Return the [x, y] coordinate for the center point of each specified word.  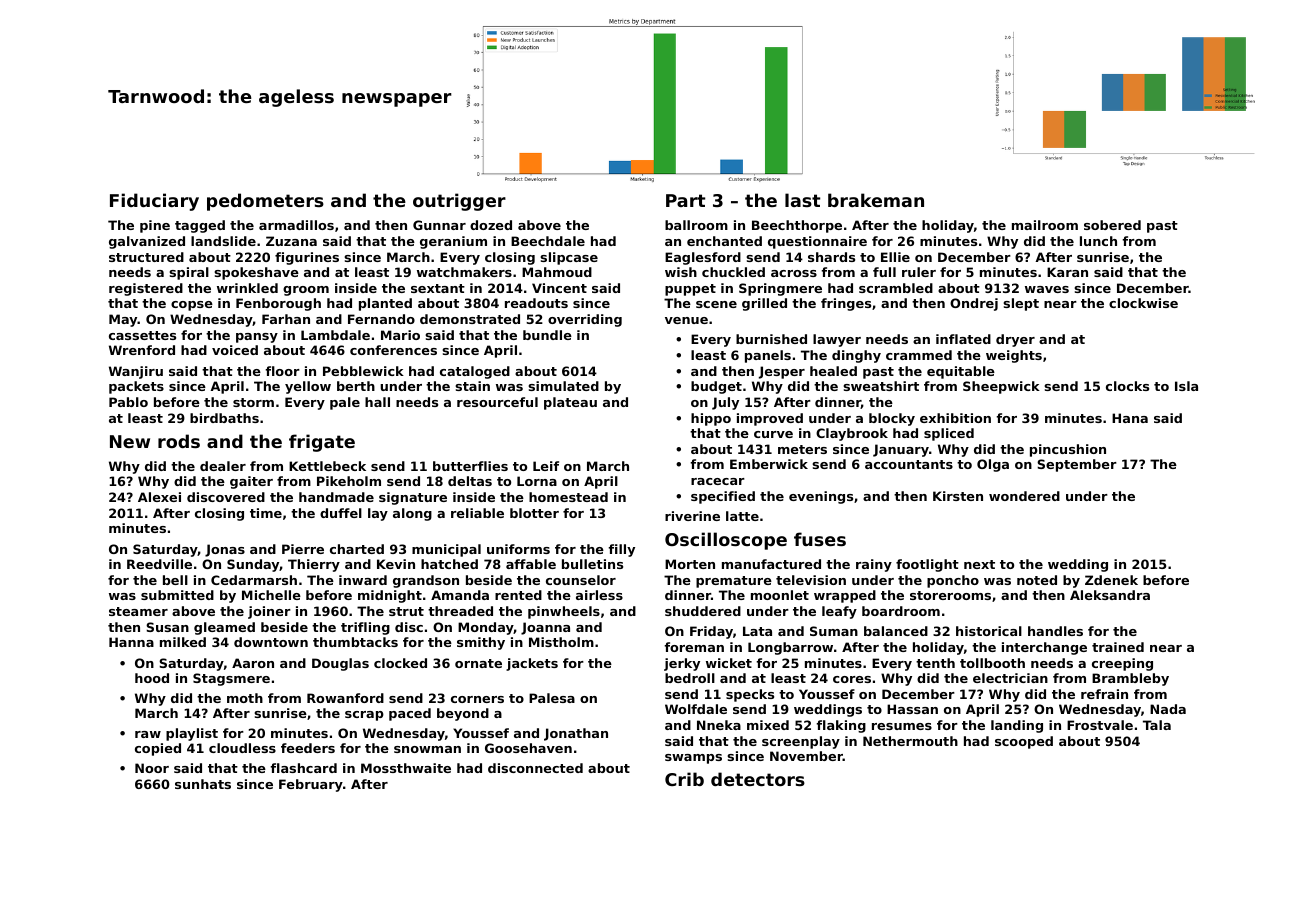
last [802, 200]
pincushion [1068, 450]
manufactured [771, 564]
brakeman [876, 200]
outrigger [459, 202]
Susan [167, 627]
